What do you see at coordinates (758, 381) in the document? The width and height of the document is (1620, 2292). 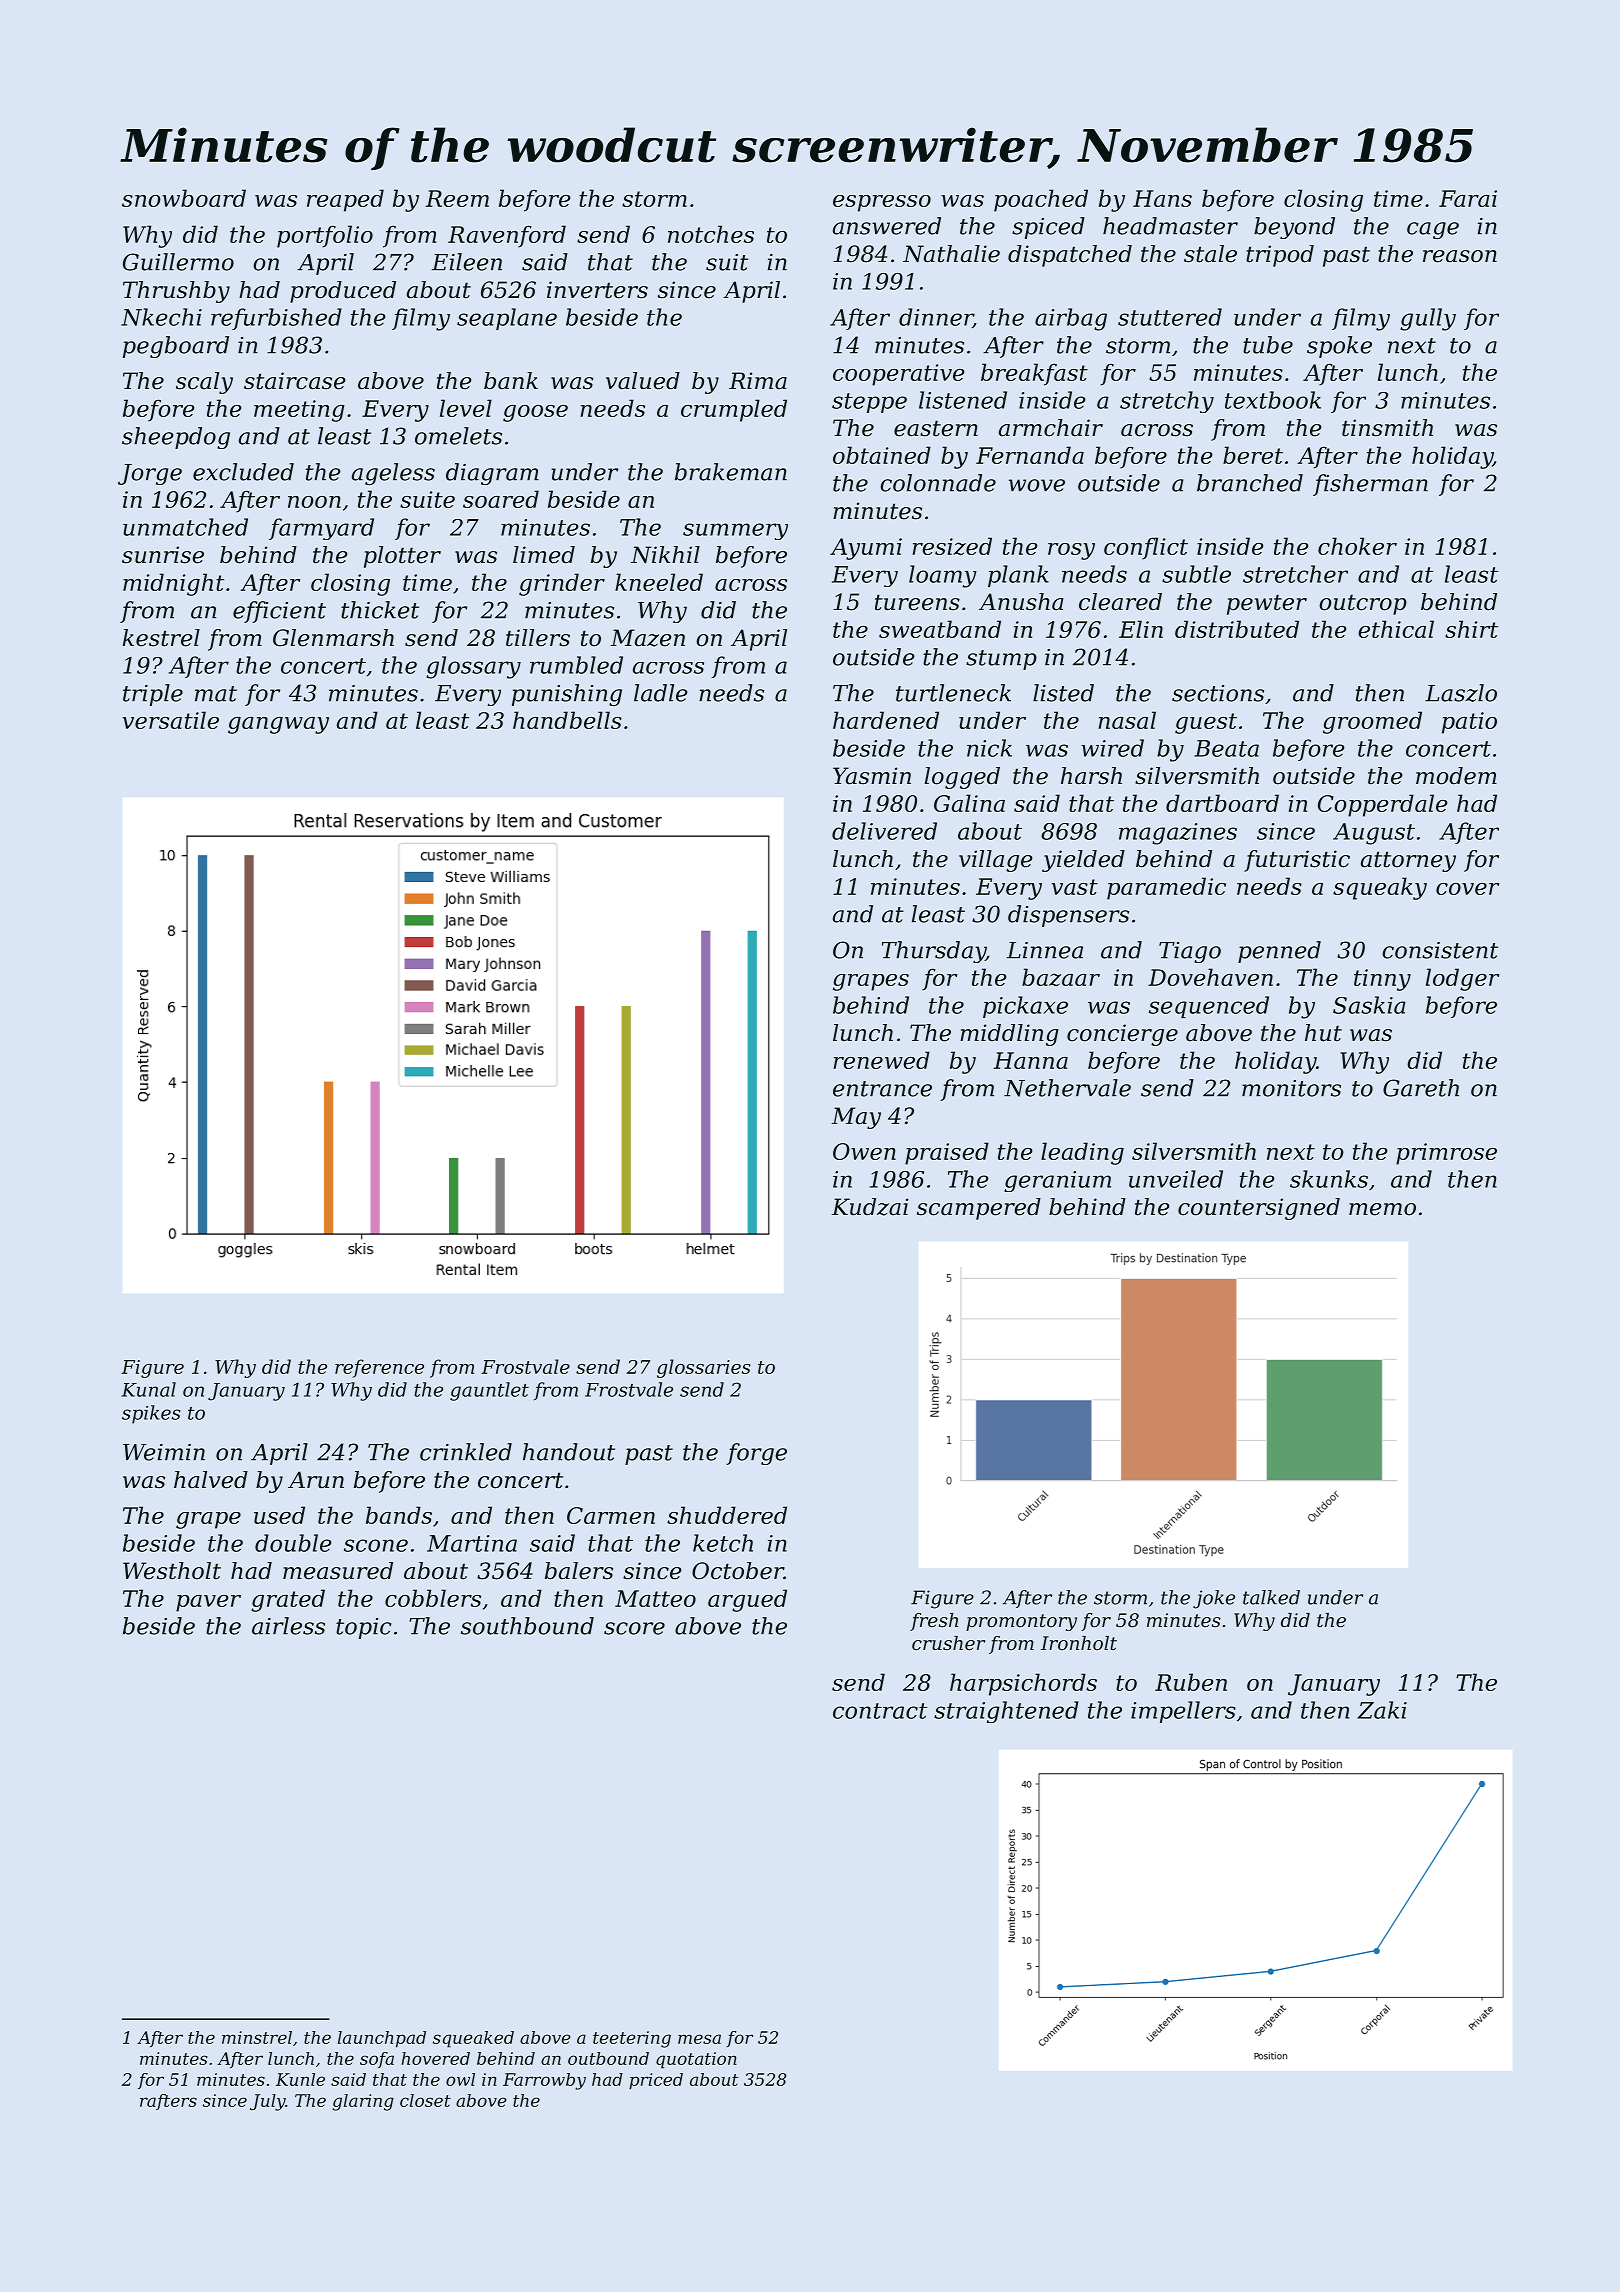 I see `Rima` at bounding box center [758, 381].
